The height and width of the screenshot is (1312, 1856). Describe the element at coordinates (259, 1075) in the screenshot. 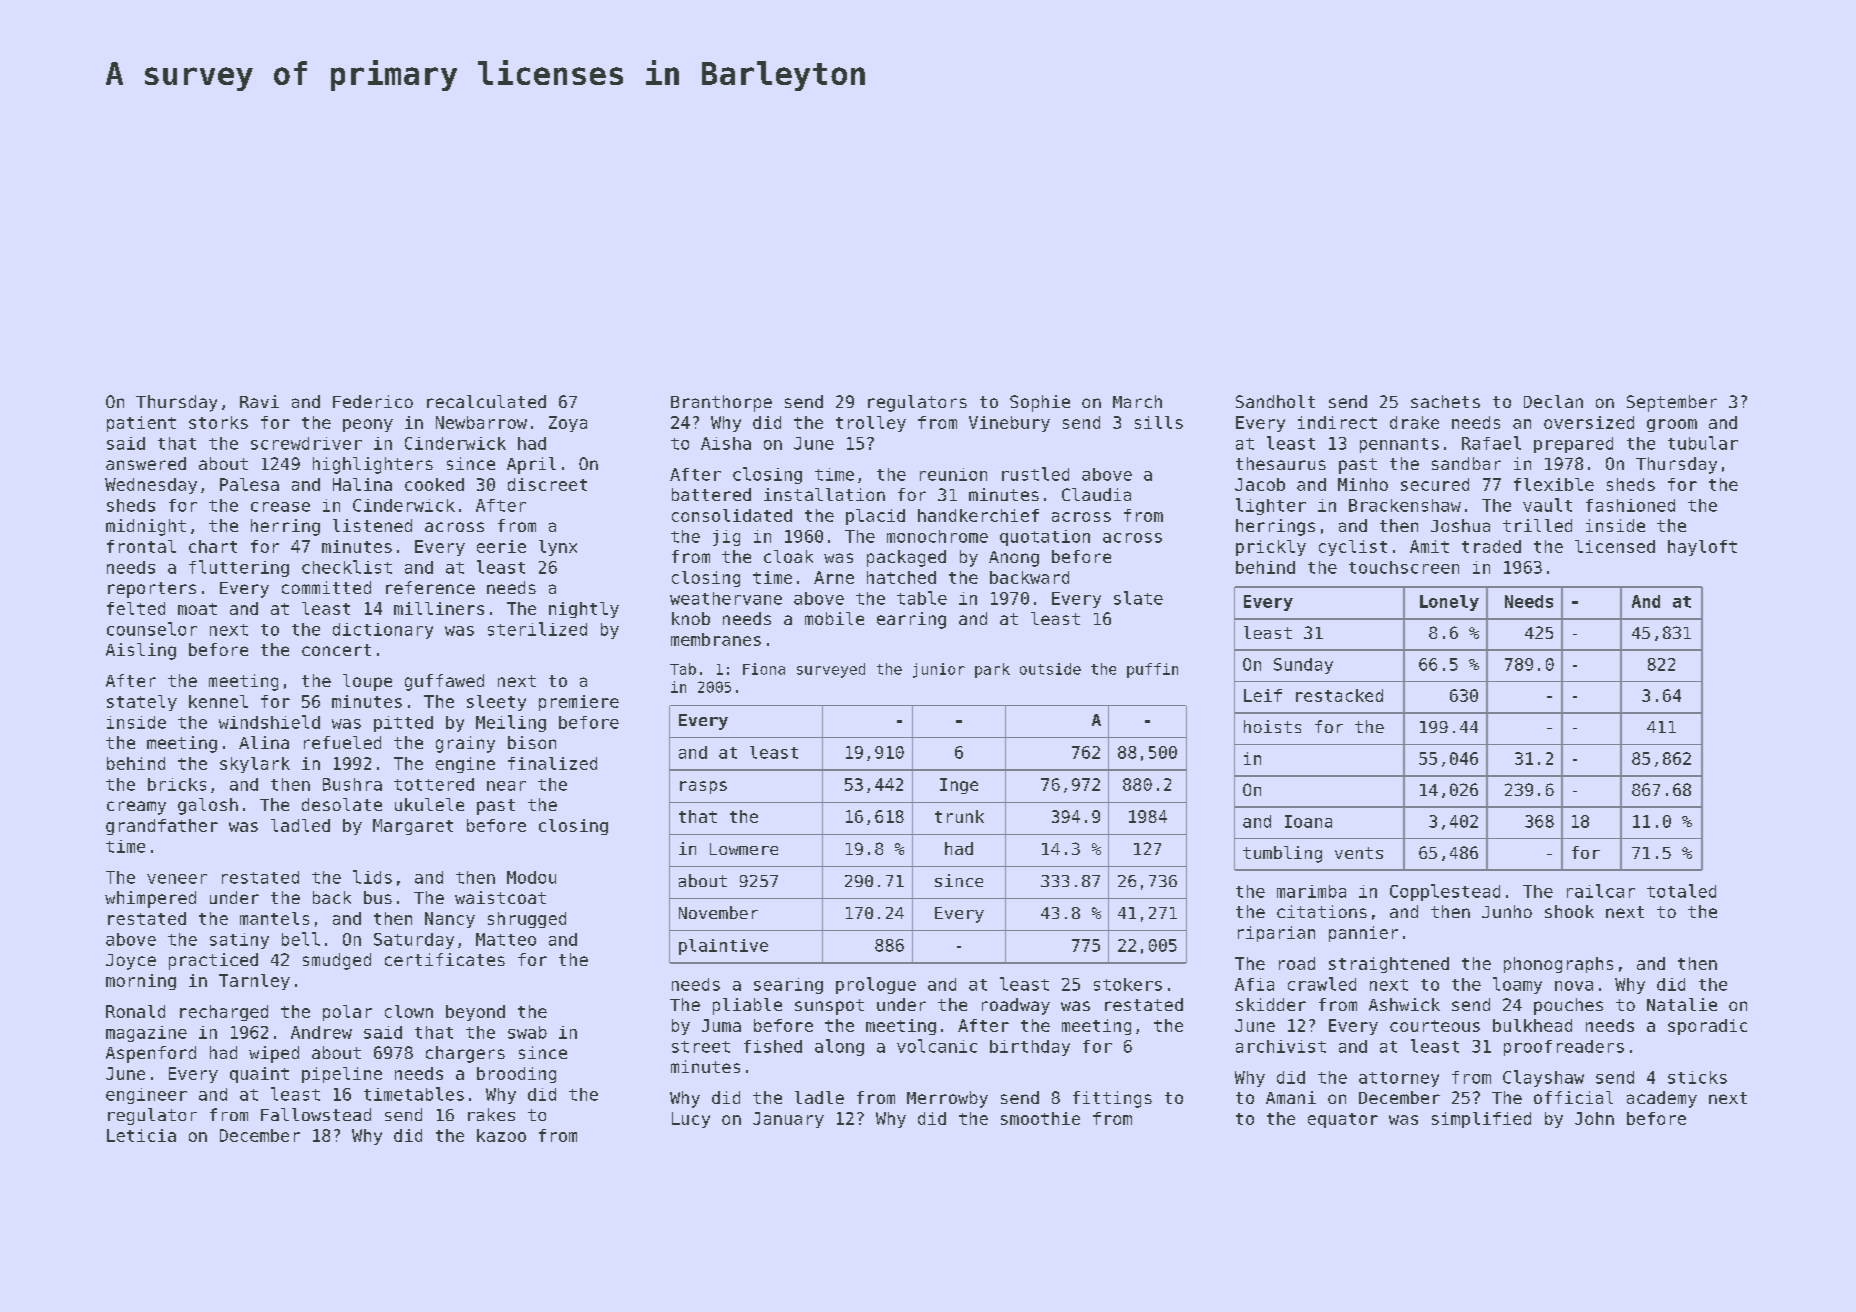

I see `quaint` at that location.
